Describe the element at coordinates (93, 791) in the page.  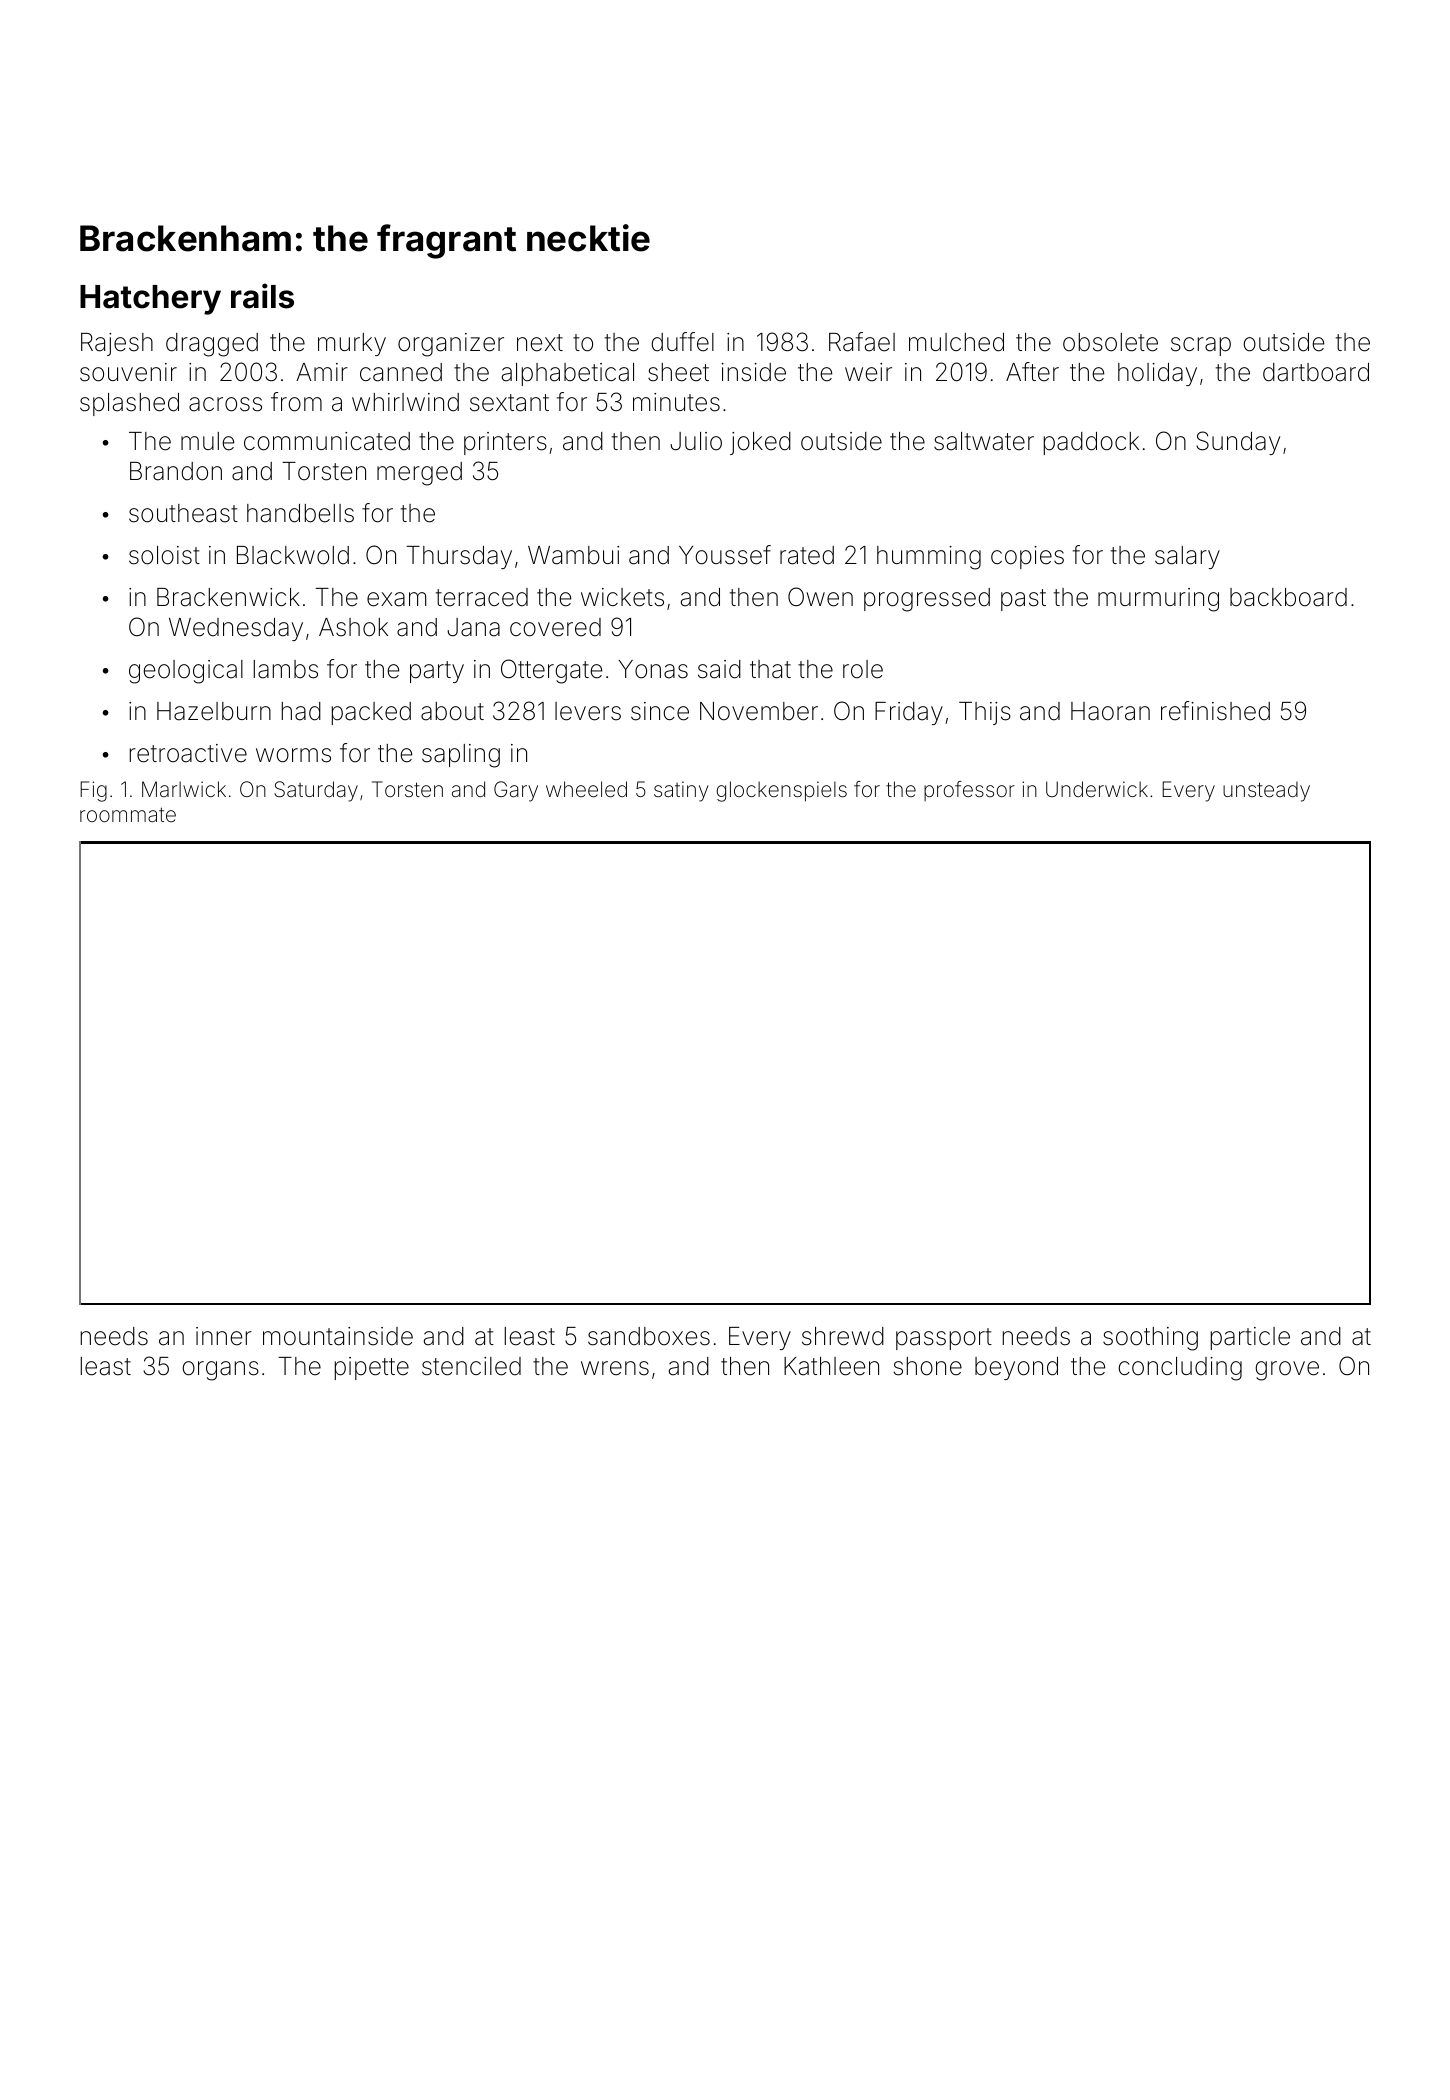
I see `Fig` at that location.
